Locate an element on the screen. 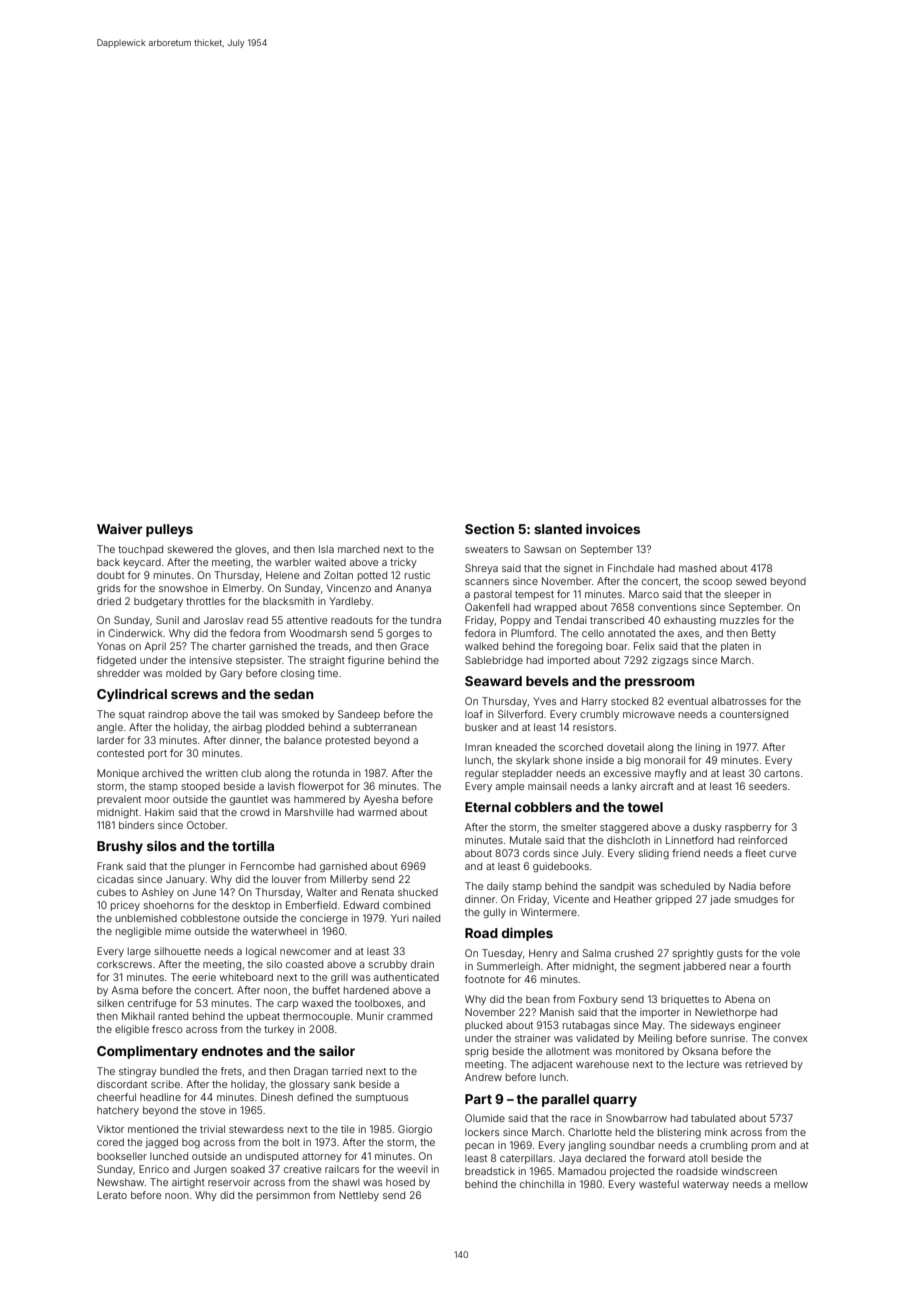  invoices is located at coordinates (613, 528).
